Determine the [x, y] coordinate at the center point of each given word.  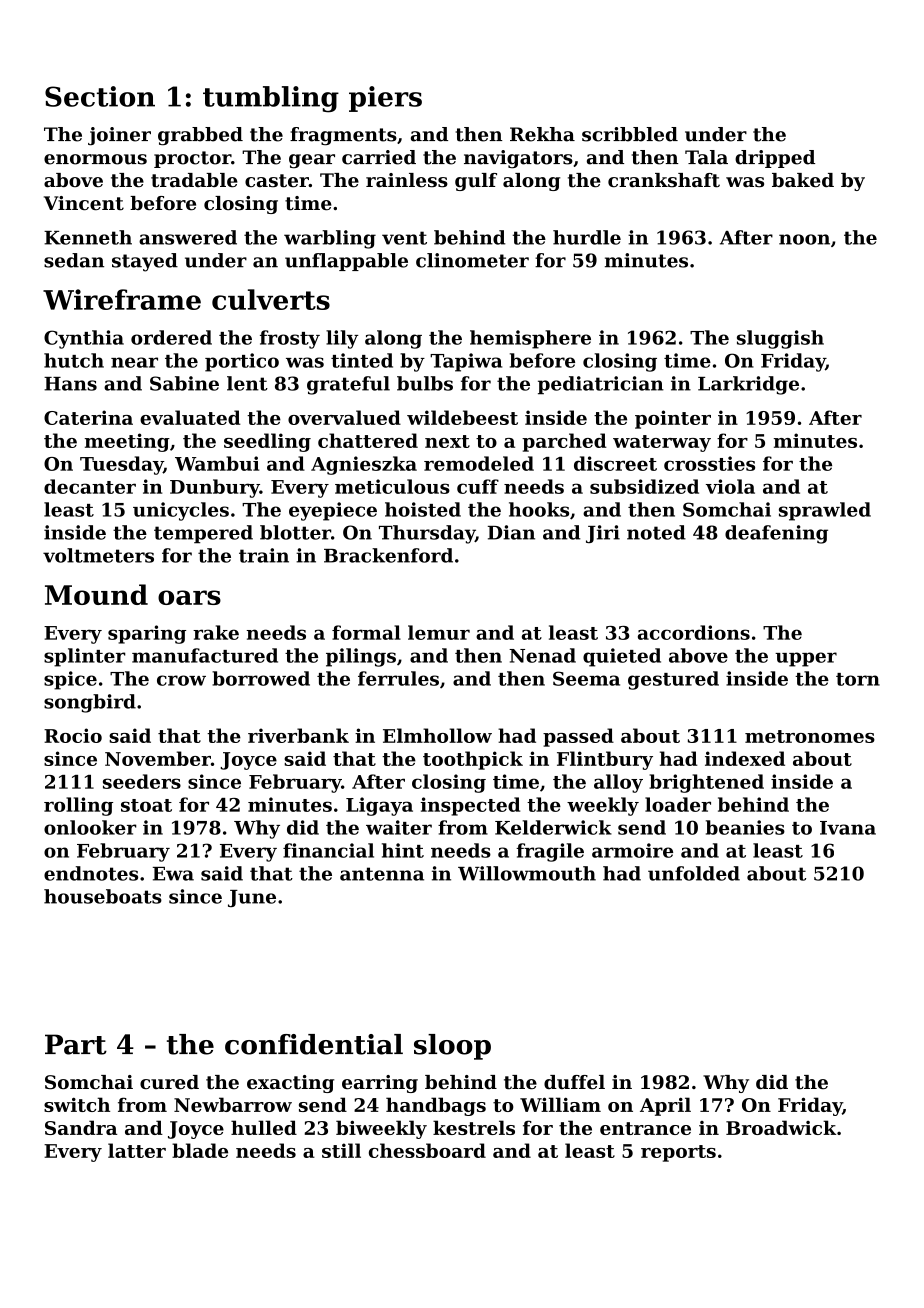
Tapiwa [466, 362]
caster [277, 181]
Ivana [848, 828]
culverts [271, 299]
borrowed [261, 678]
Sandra [81, 1127]
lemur [439, 632]
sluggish [780, 339]
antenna [382, 874]
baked [803, 180]
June [252, 898]
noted [656, 532]
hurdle [587, 237]
